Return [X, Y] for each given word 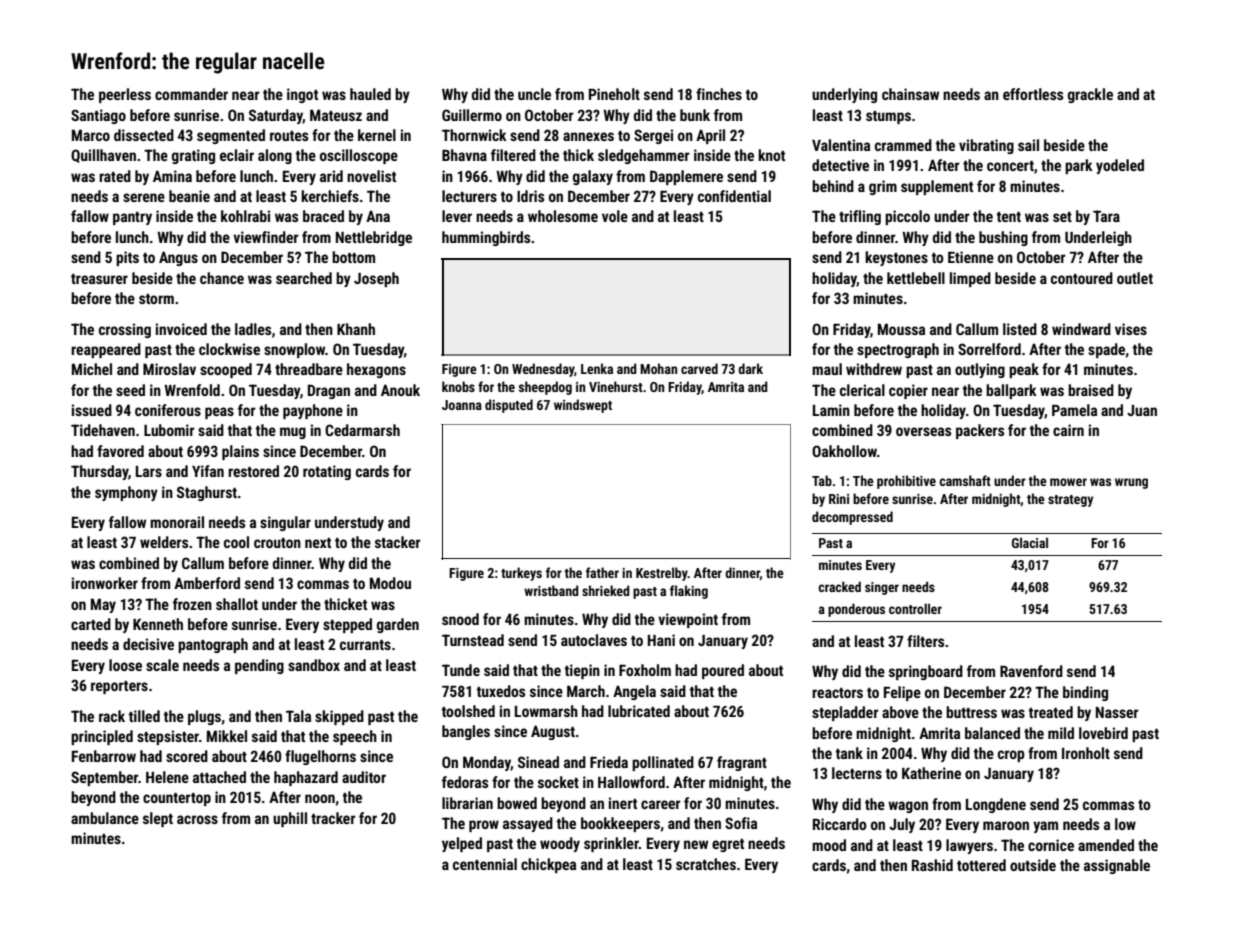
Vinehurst [616, 386]
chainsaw [910, 94]
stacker [398, 542]
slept [158, 819]
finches [719, 94]
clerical [862, 390]
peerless [125, 95]
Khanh [356, 329]
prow [484, 826]
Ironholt [1086, 753]
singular [285, 523]
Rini [839, 499]
